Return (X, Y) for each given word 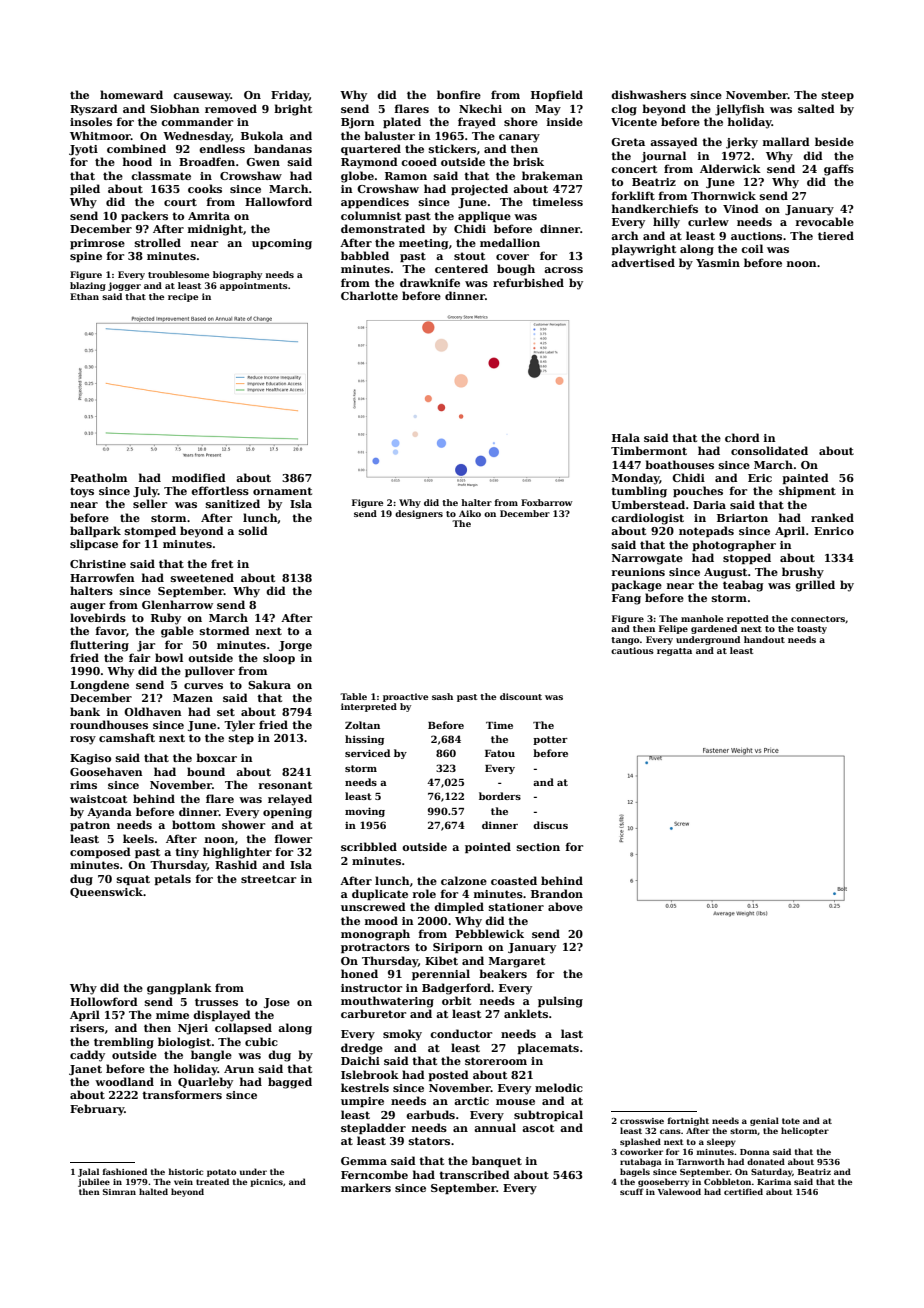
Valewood (679, 1191)
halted (153, 1191)
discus (550, 825)
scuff (632, 1191)
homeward (131, 94)
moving (365, 812)
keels (138, 838)
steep (838, 96)
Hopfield (557, 95)
